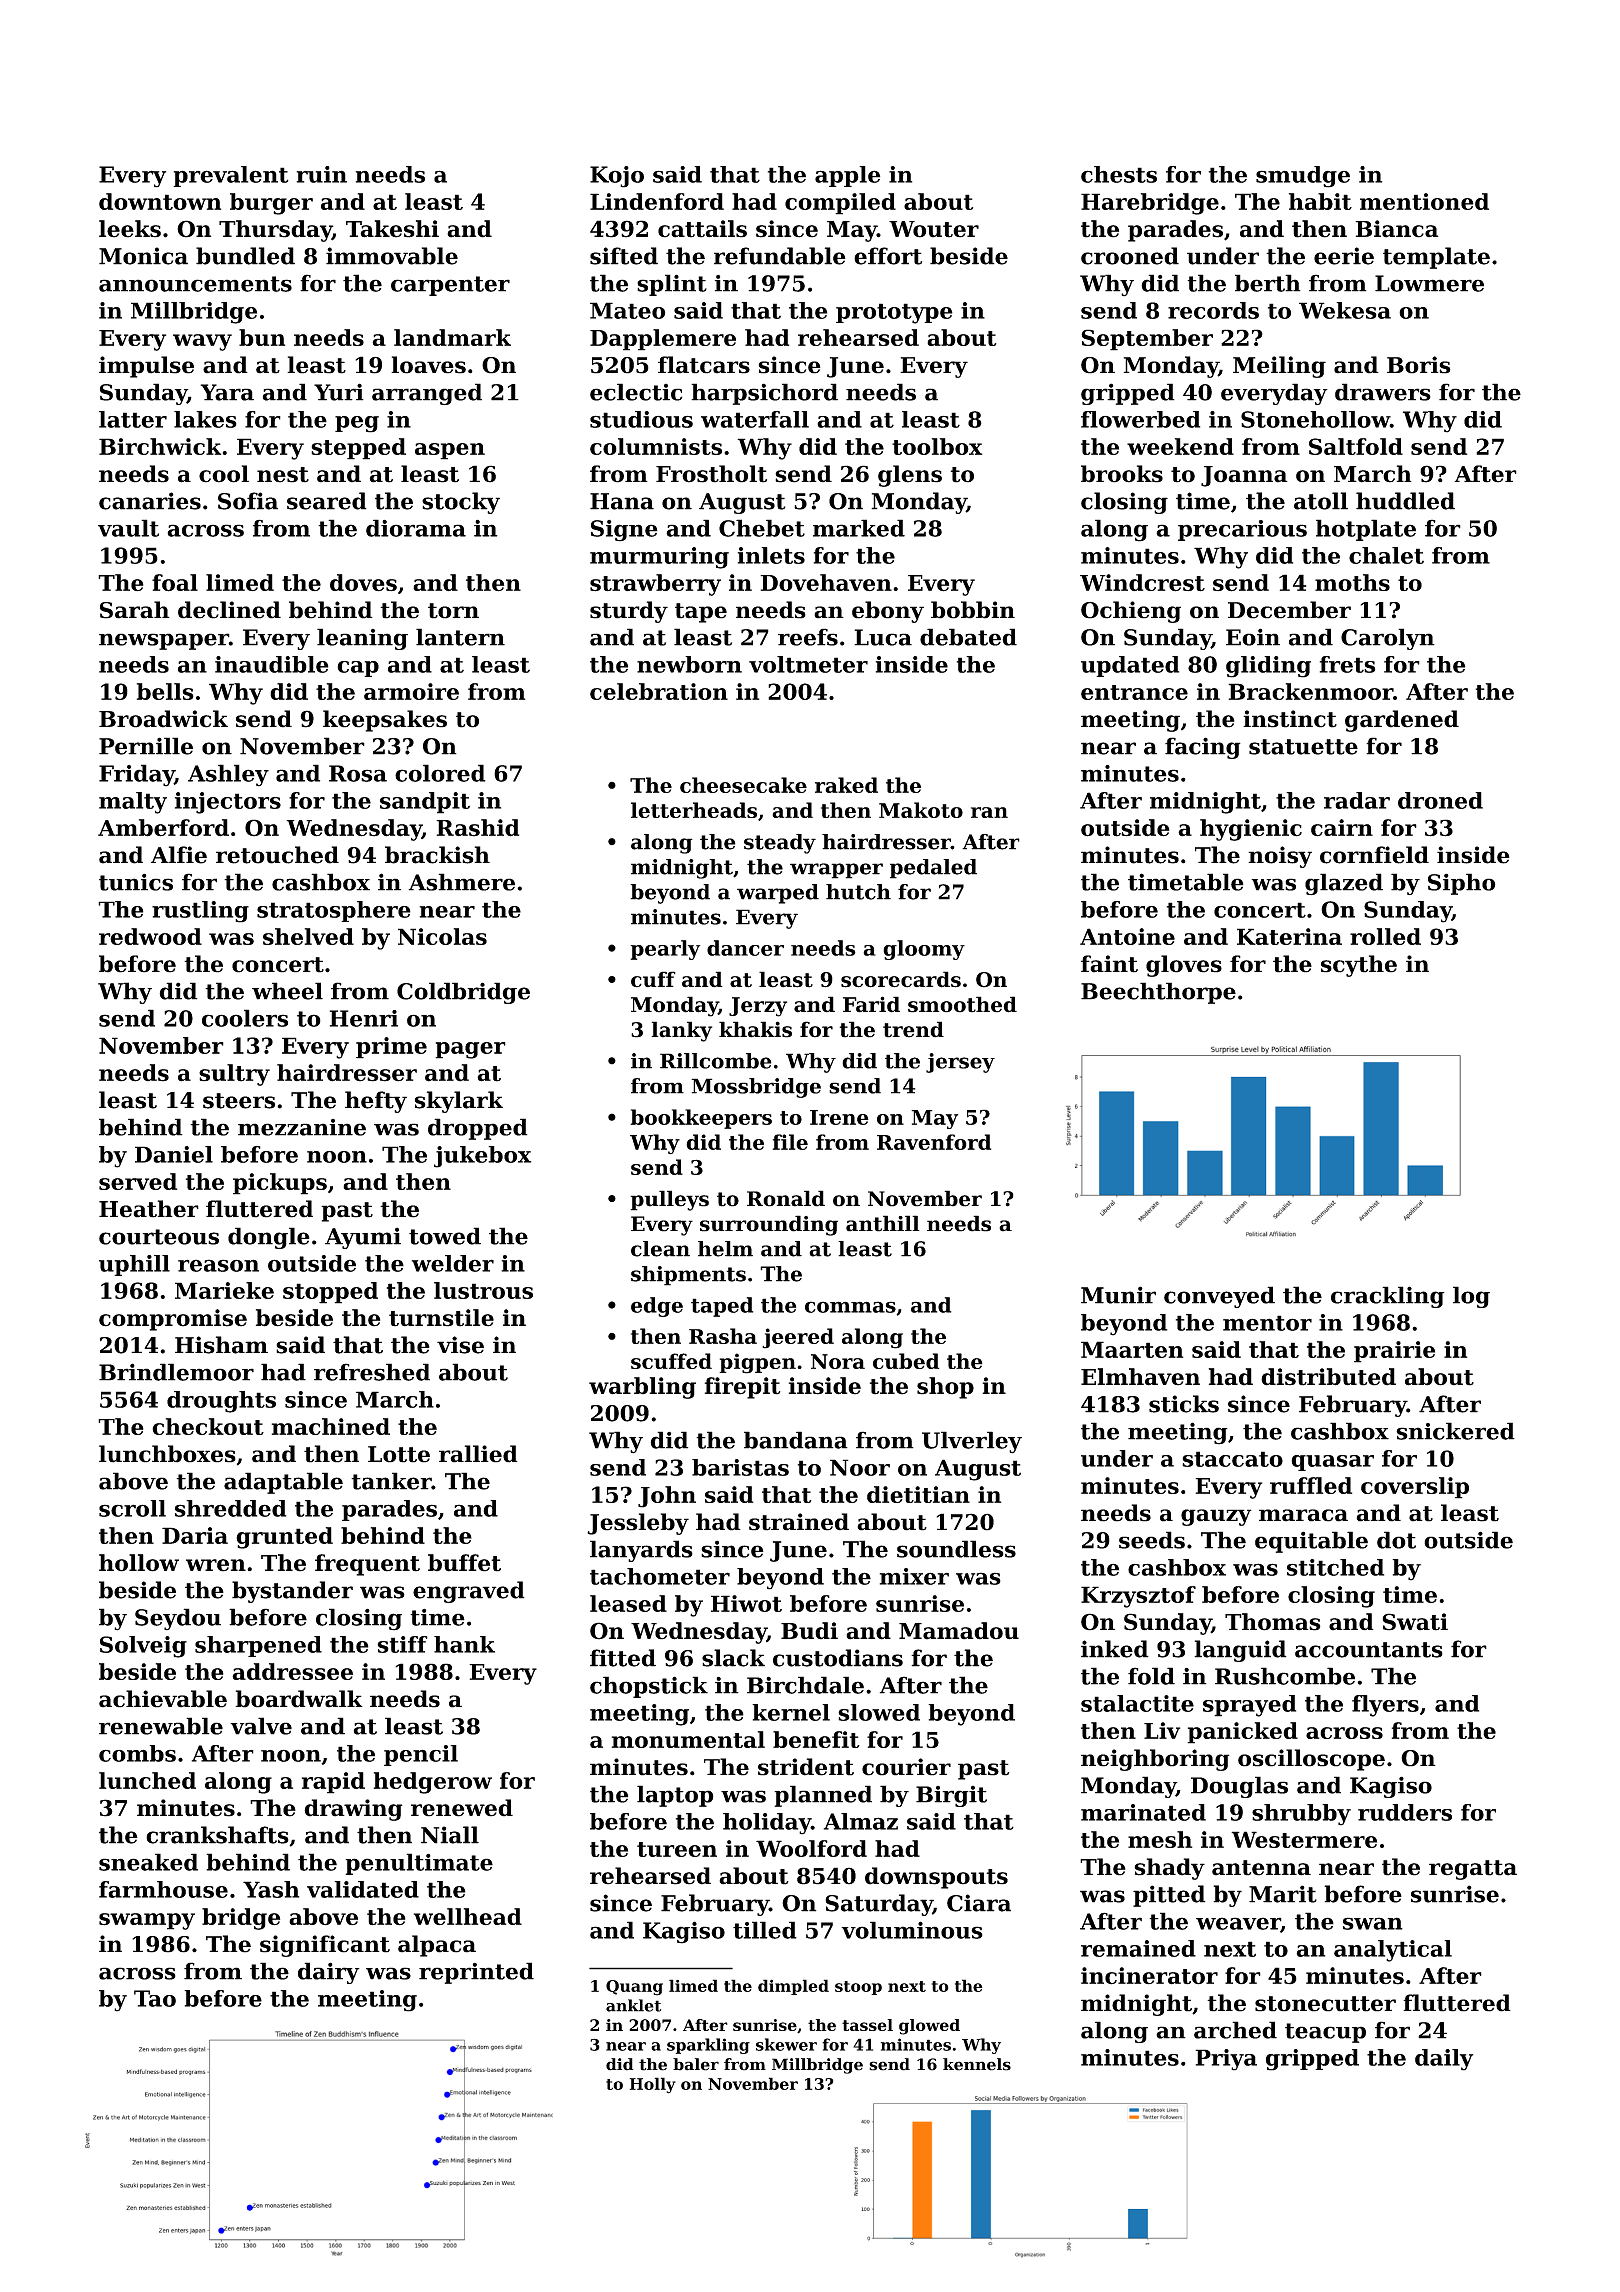  What do you see at coordinates (1352, 583) in the screenshot?
I see `moths` at bounding box center [1352, 583].
